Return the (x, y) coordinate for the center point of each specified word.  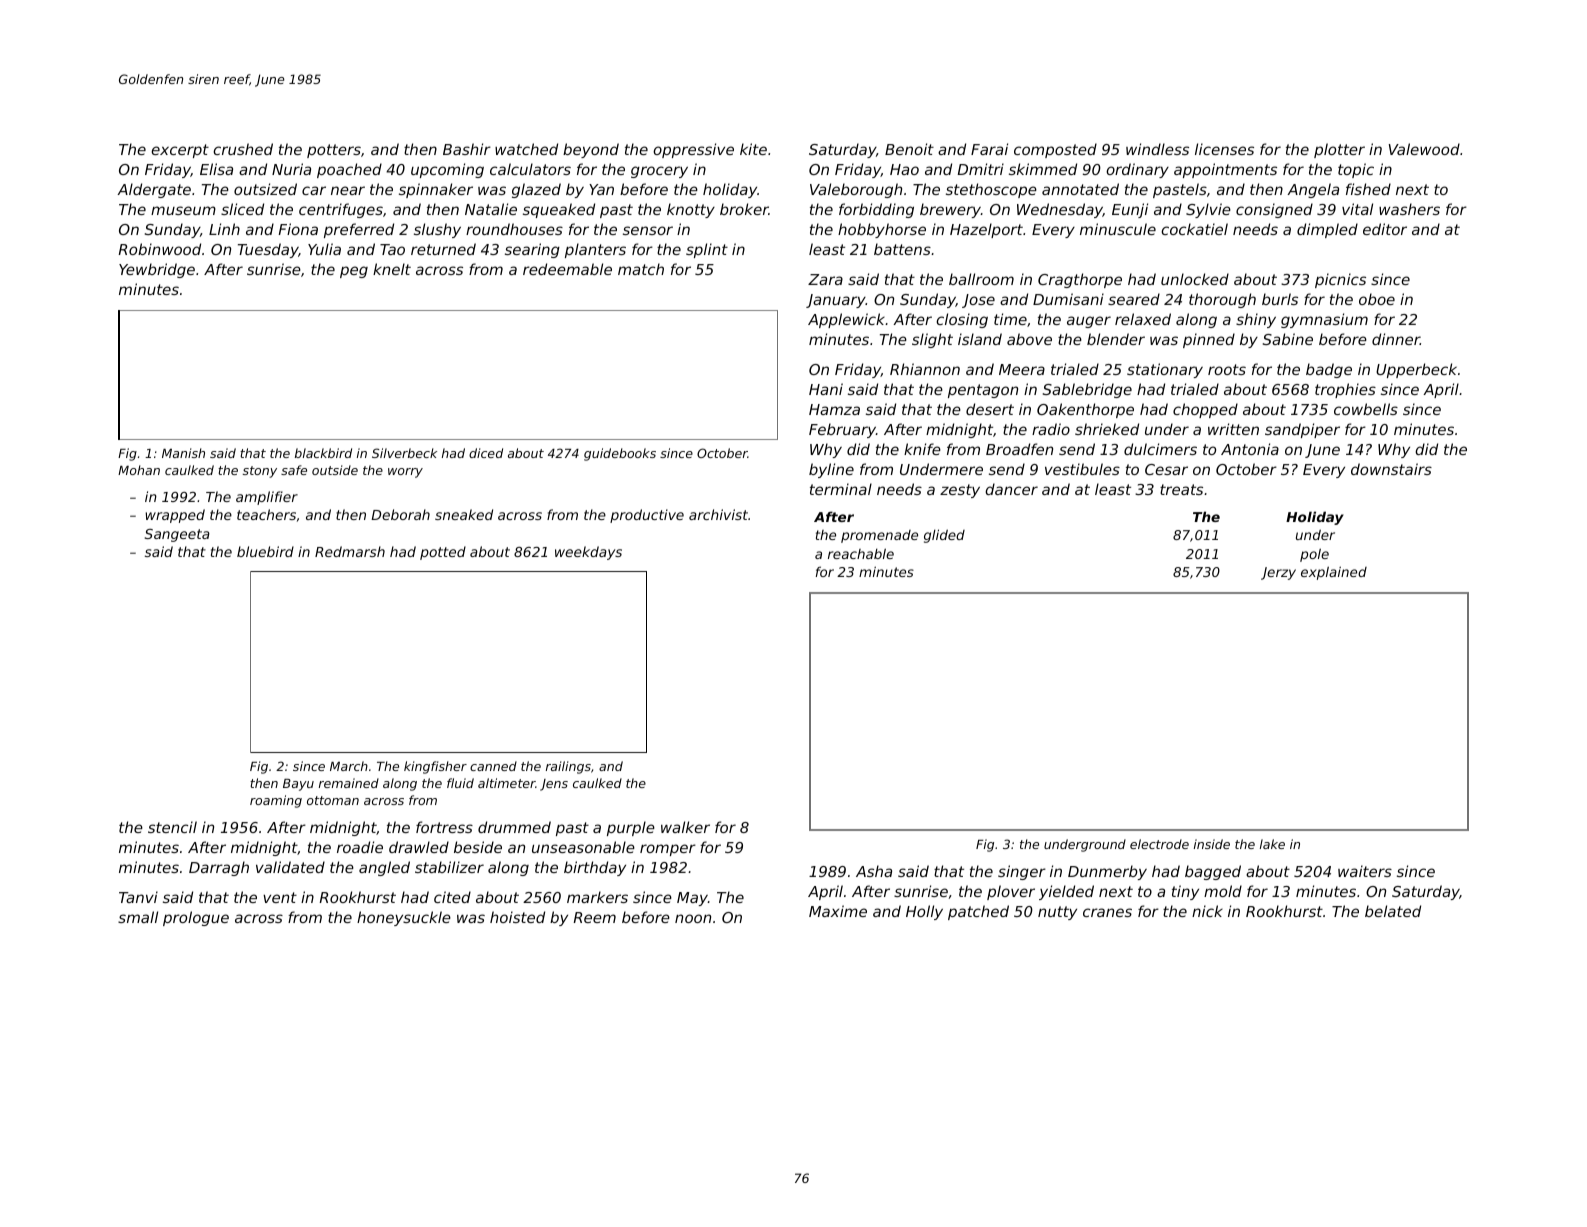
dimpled (1327, 230)
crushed (243, 149)
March (349, 766)
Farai (989, 149)
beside (478, 847)
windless (1157, 149)
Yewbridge (157, 270)
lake (1272, 844)
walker (685, 827)
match (641, 269)
